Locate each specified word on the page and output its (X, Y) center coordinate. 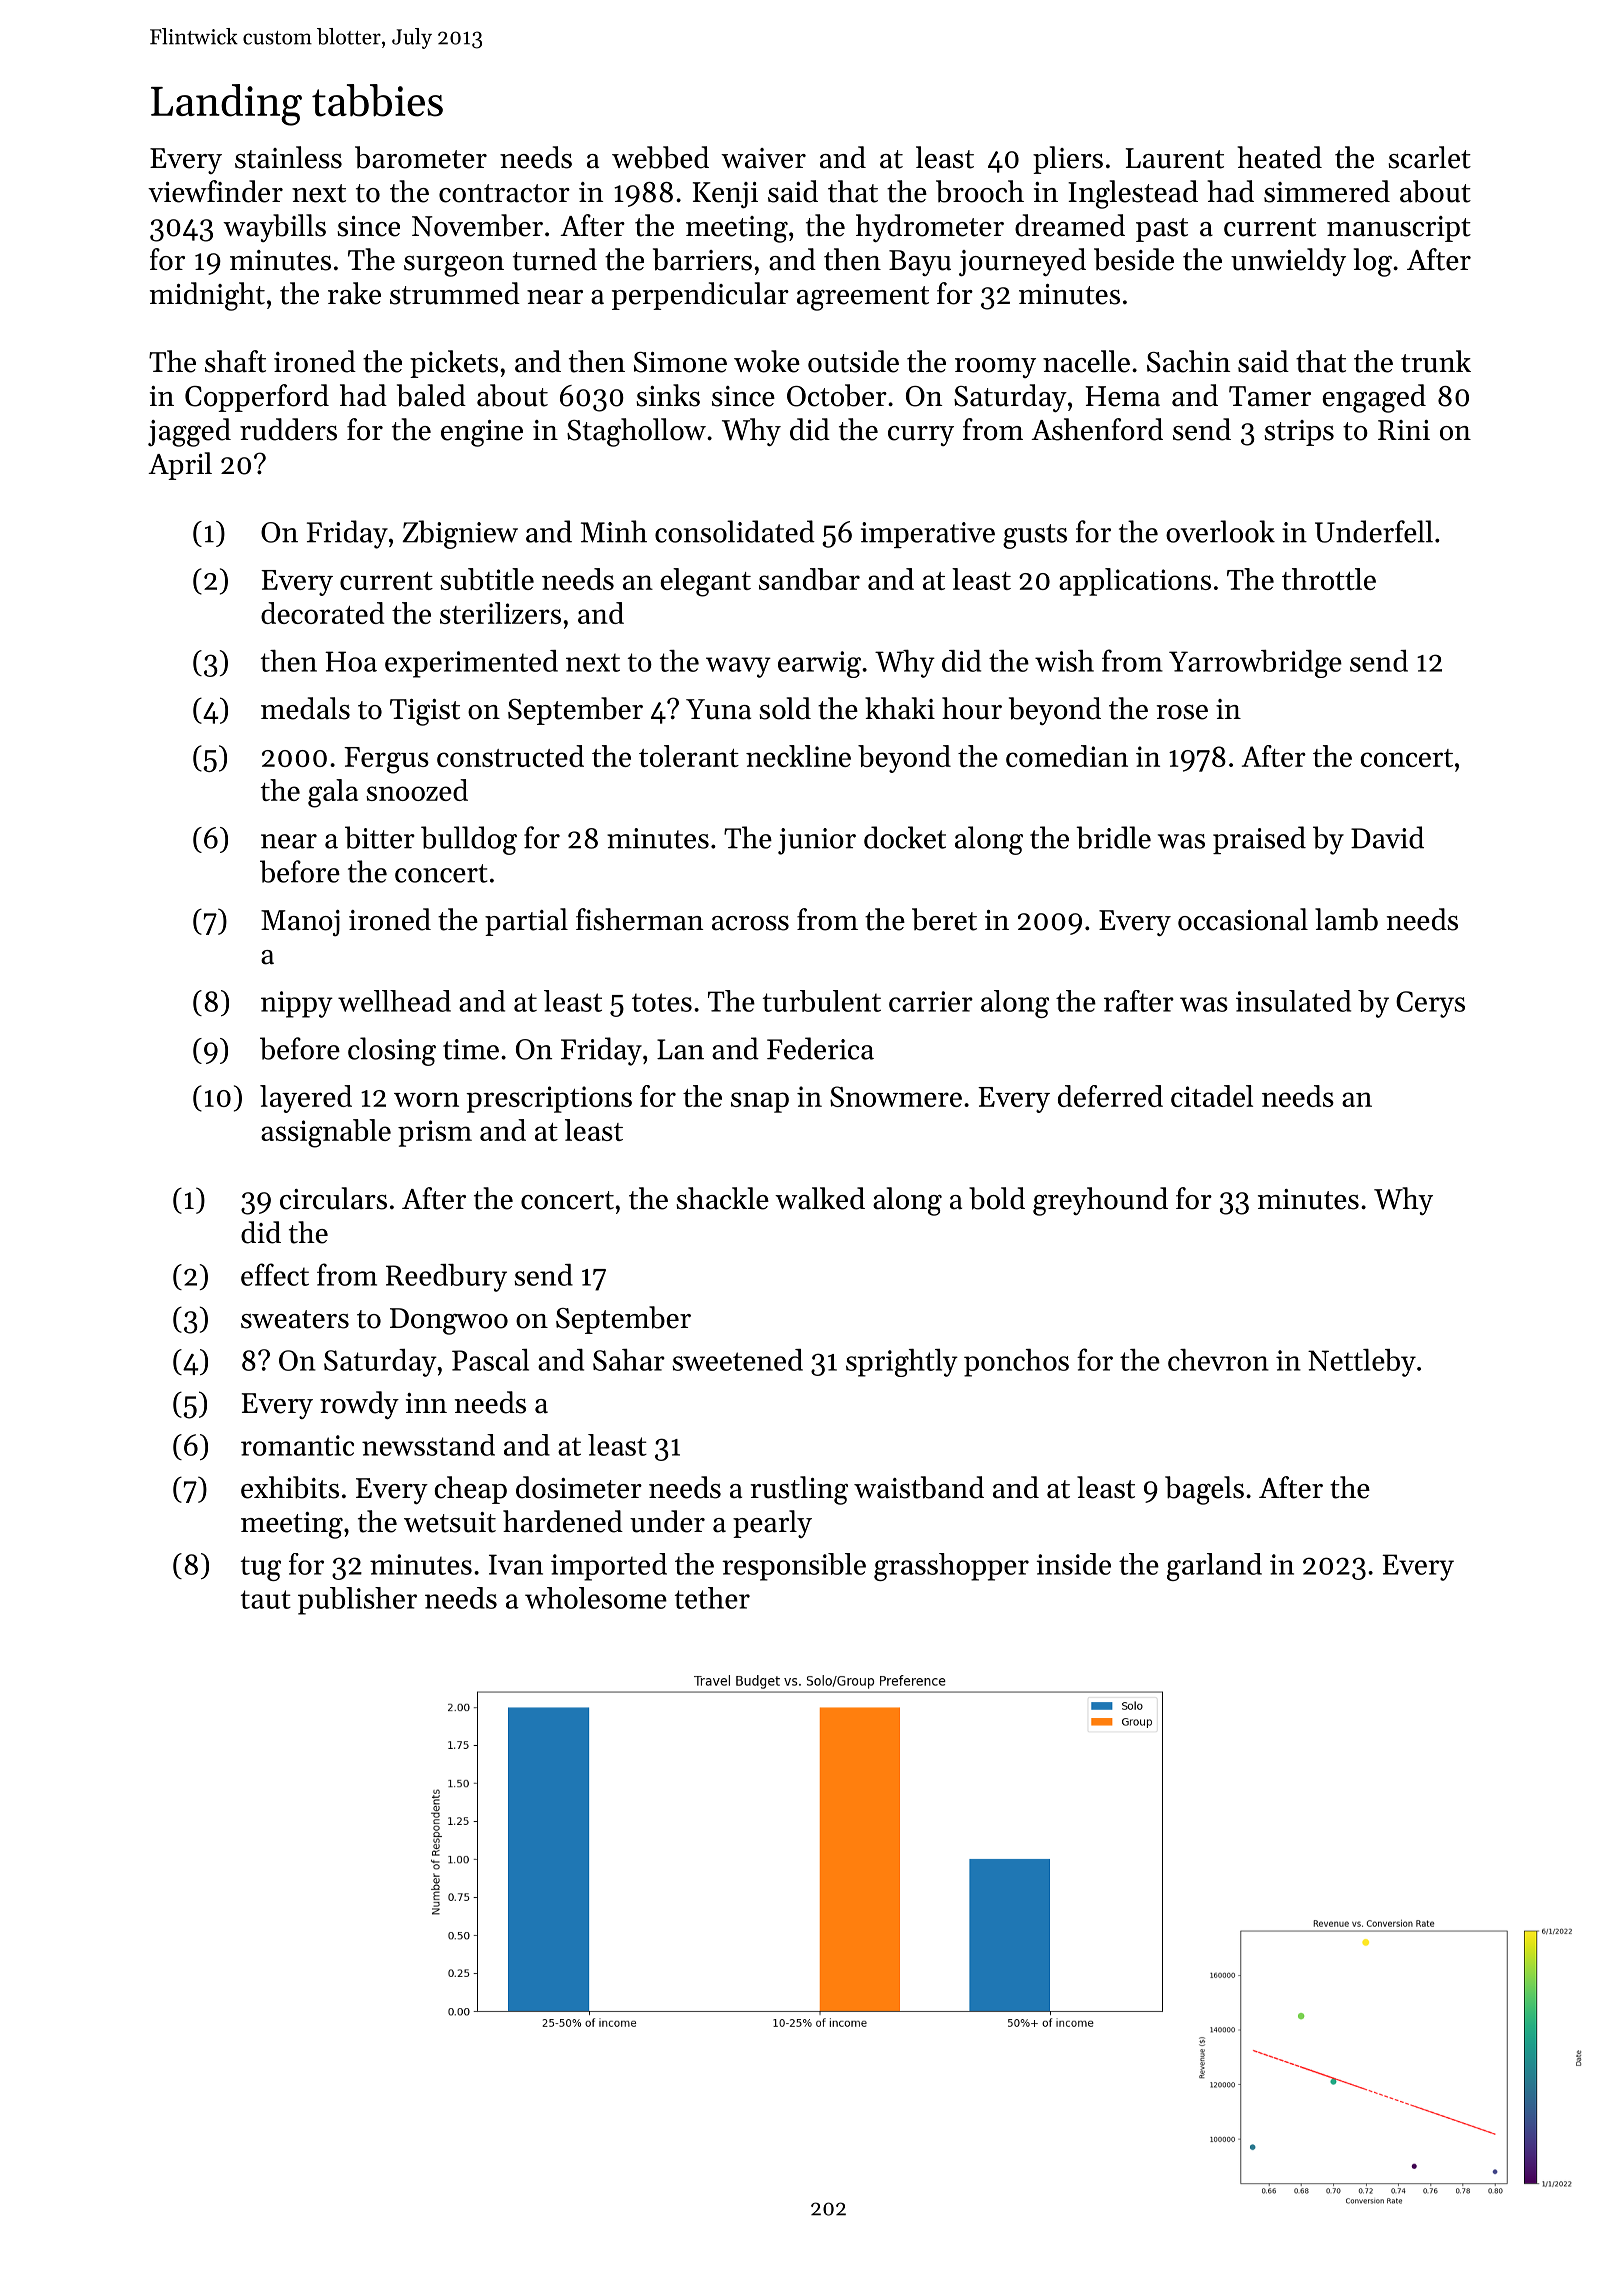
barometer (421, 157)
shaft (235, 361)
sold (785, 708)
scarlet (1429, 157)
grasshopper (951, 1567)
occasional (1243, 919)
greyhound (1100, 1201)
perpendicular (700, 296)
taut (266, 1599)
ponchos (1016, 1363)
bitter (380, 837)
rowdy (359, 1405)
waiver (763, 158)
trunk (1436, 361)
